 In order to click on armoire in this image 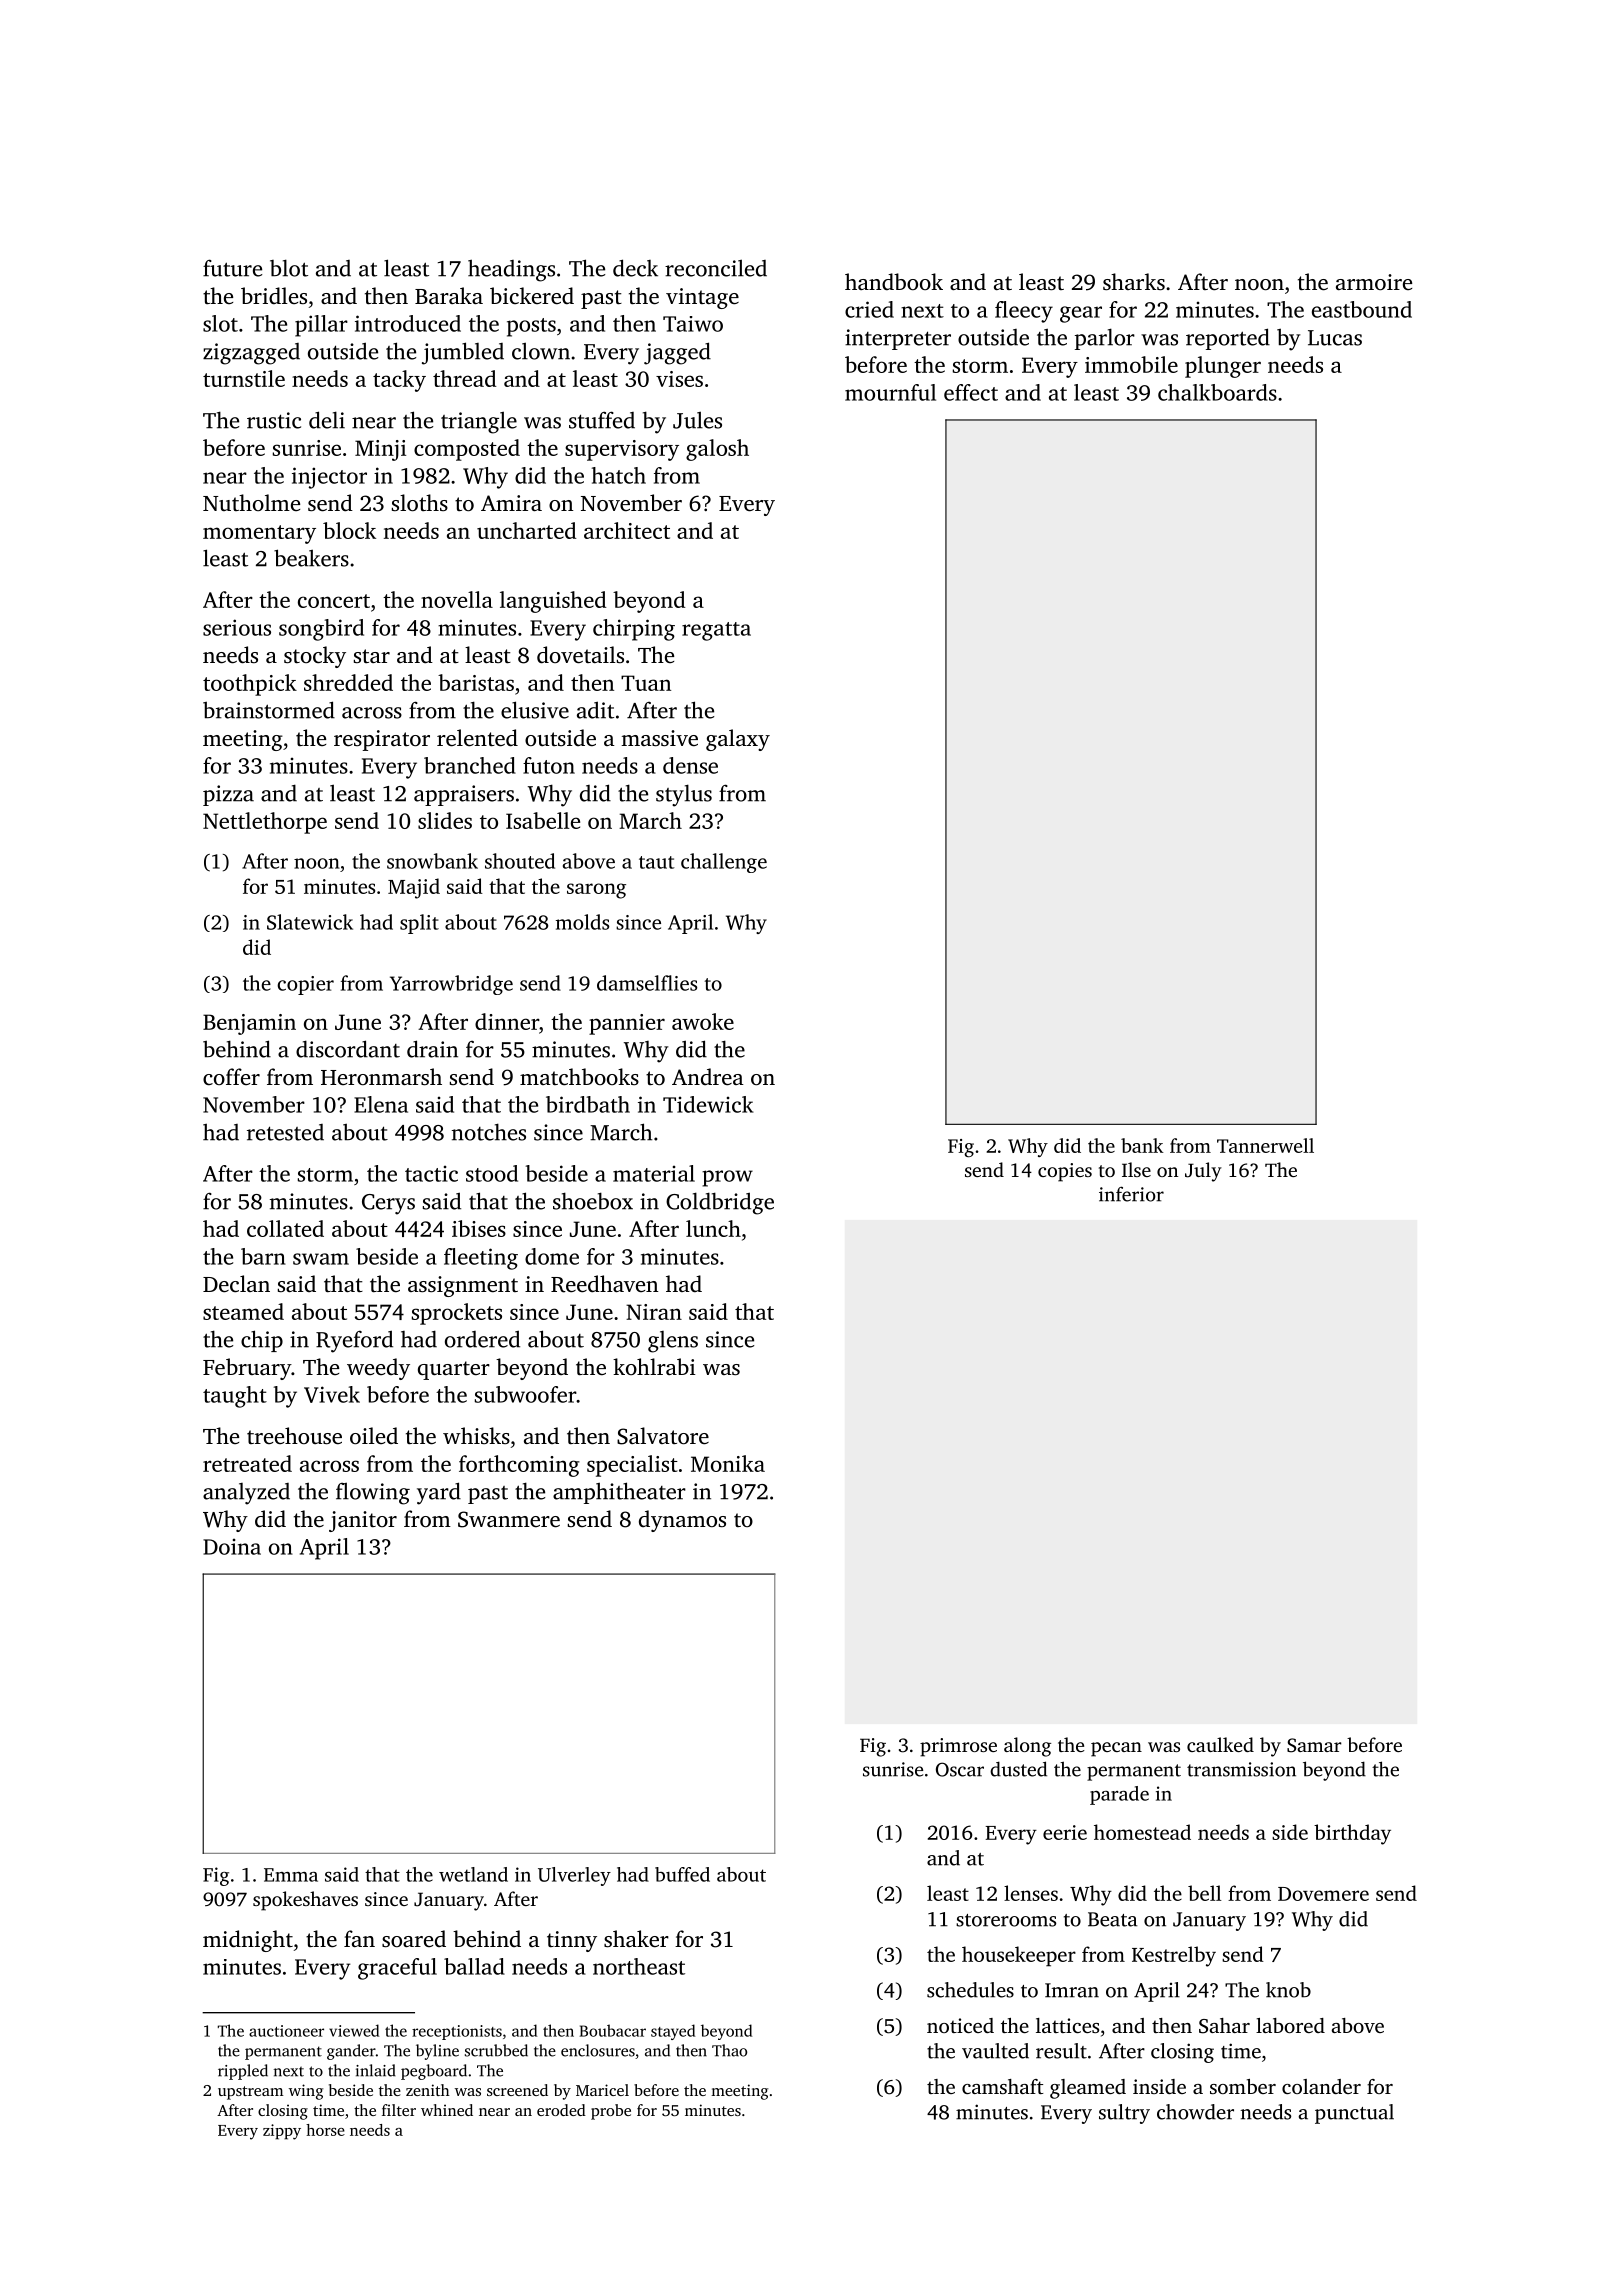, I will do `click(1374, 282)`.
